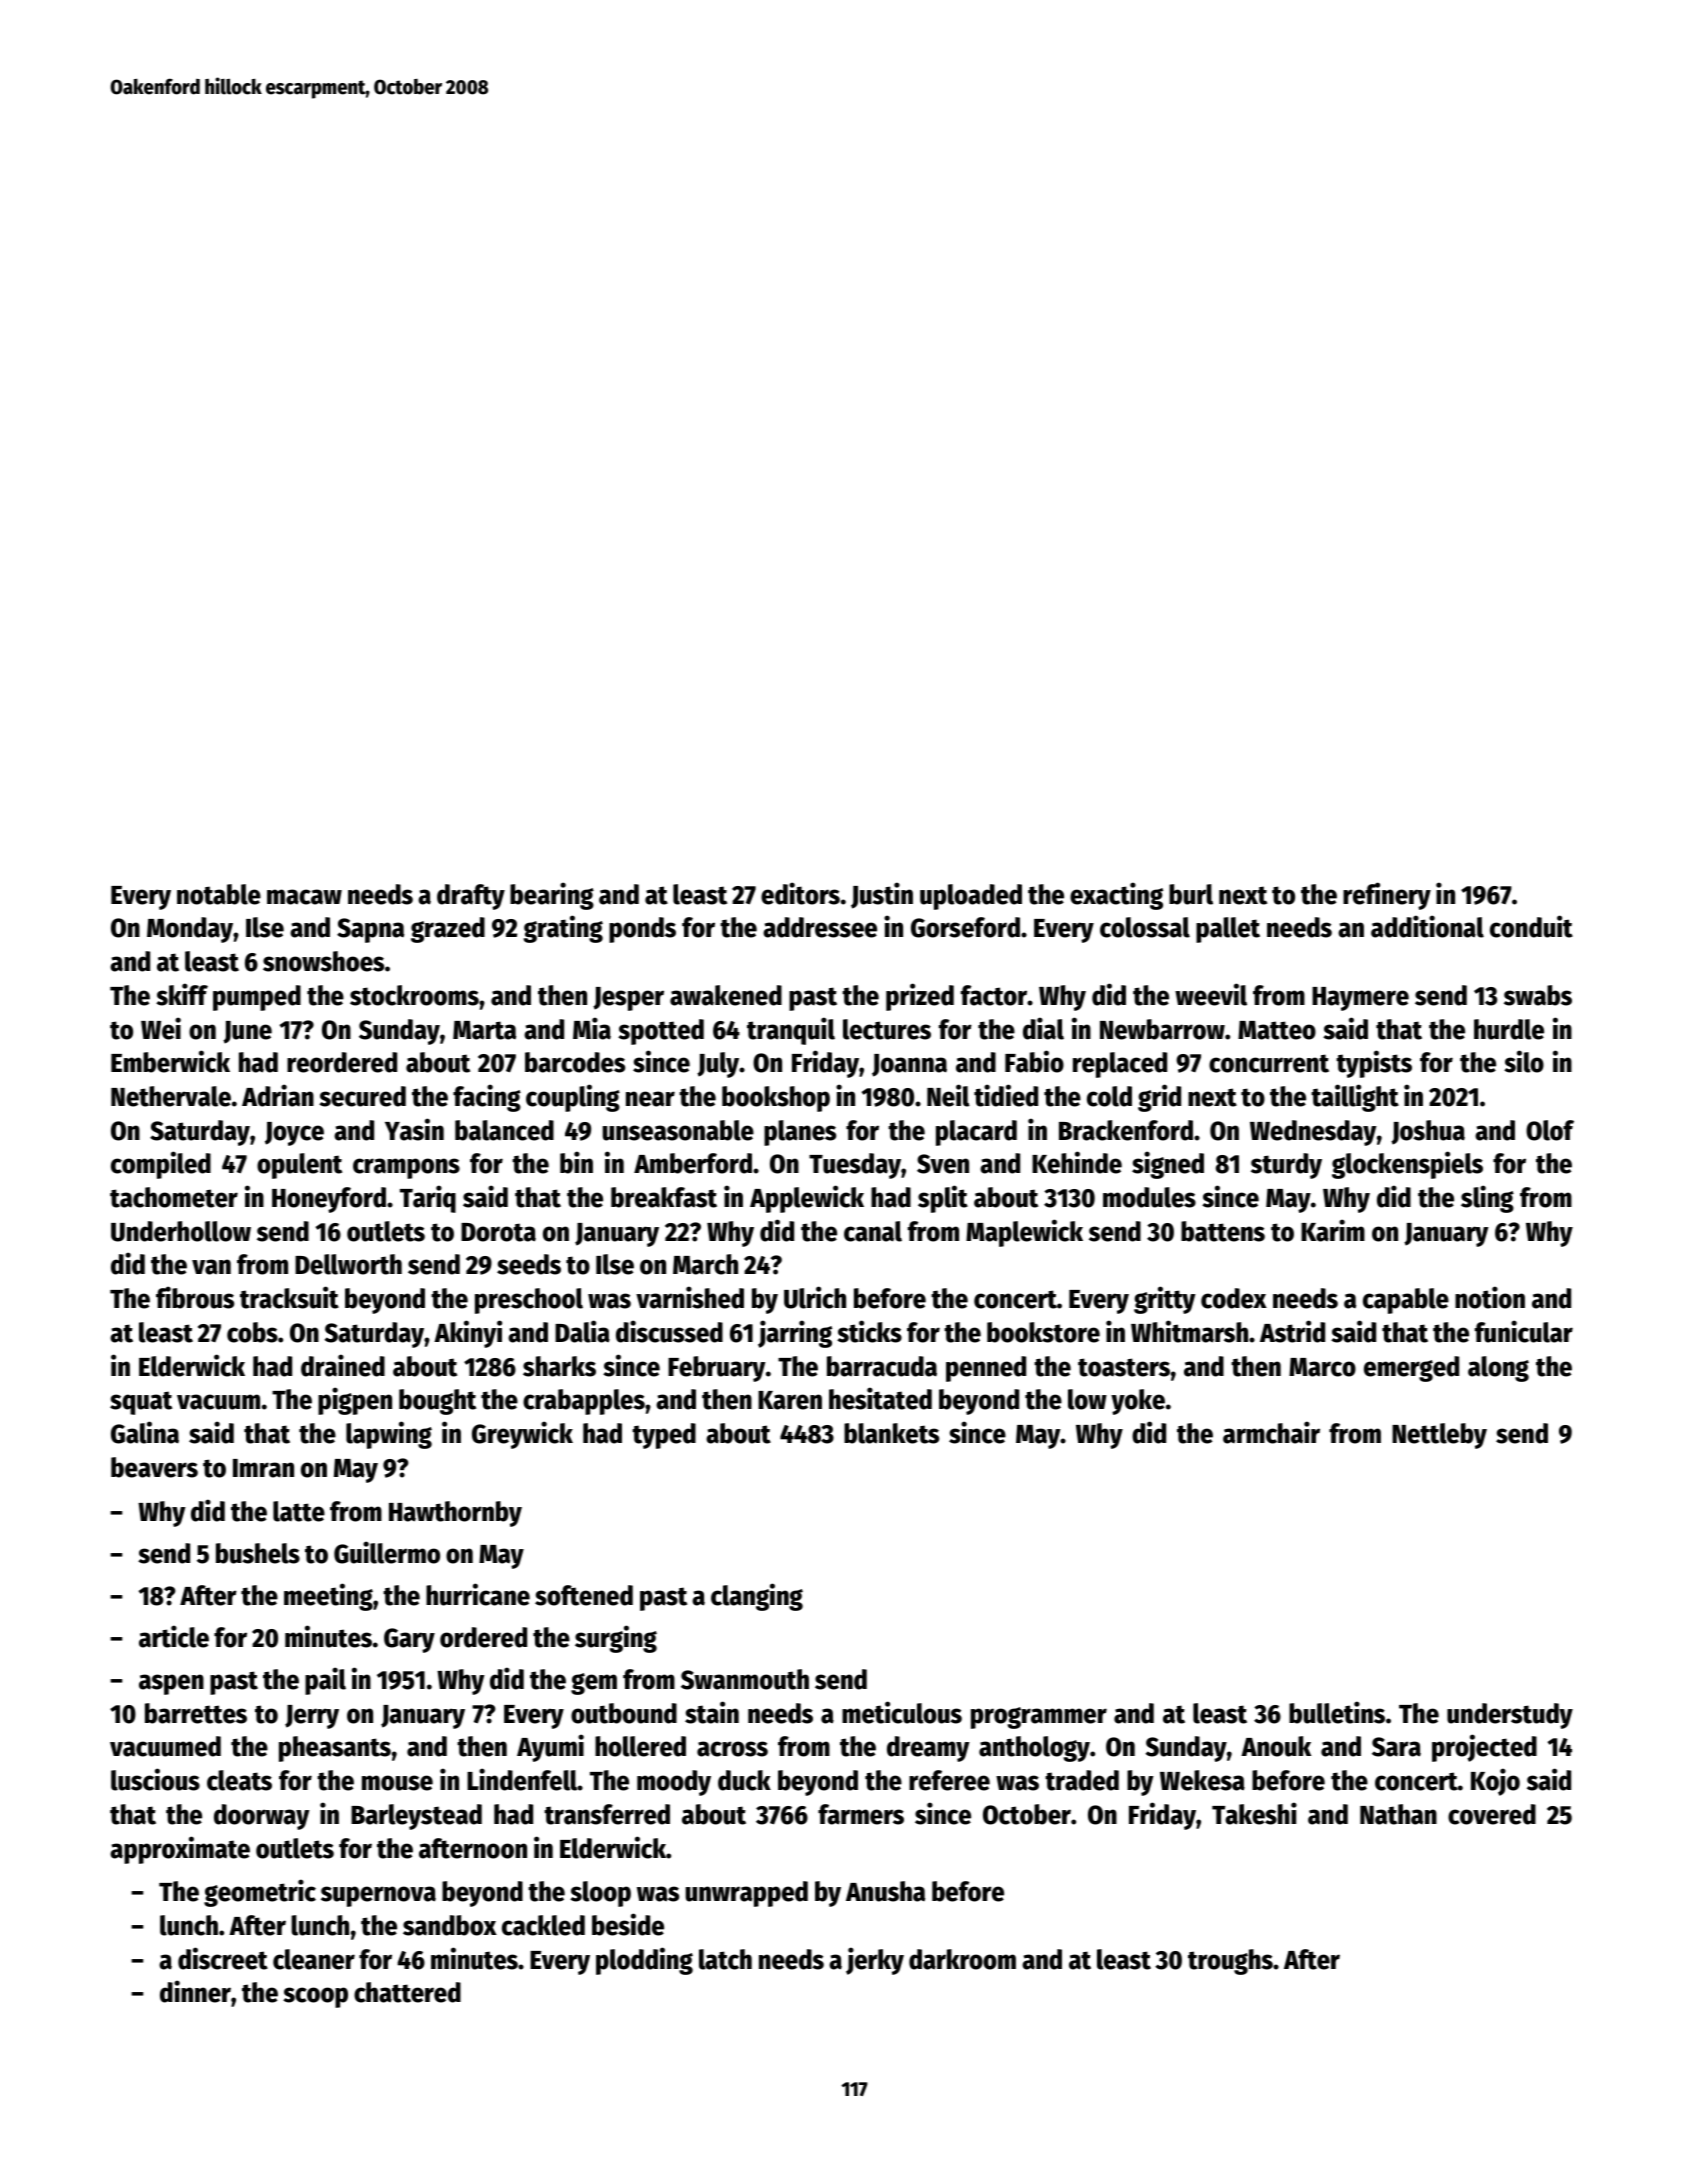 The width and height of the screenshot is (1683, 2178). I want to click on understudy, so click(1510, 1716).
